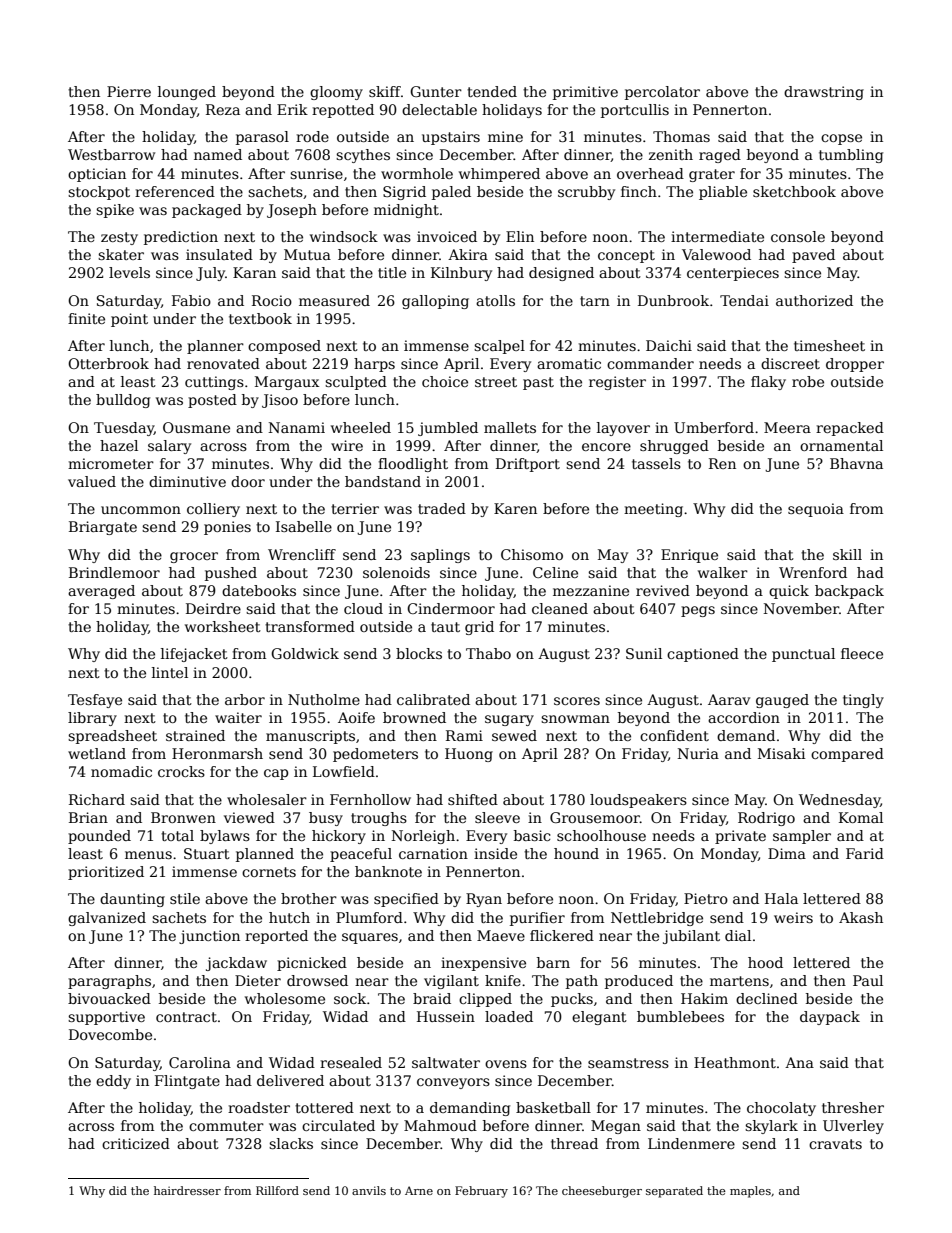 Image resolution: width=952 pixels, height=1233 pixels. I want to click on criticized, so click(136, 1143).
